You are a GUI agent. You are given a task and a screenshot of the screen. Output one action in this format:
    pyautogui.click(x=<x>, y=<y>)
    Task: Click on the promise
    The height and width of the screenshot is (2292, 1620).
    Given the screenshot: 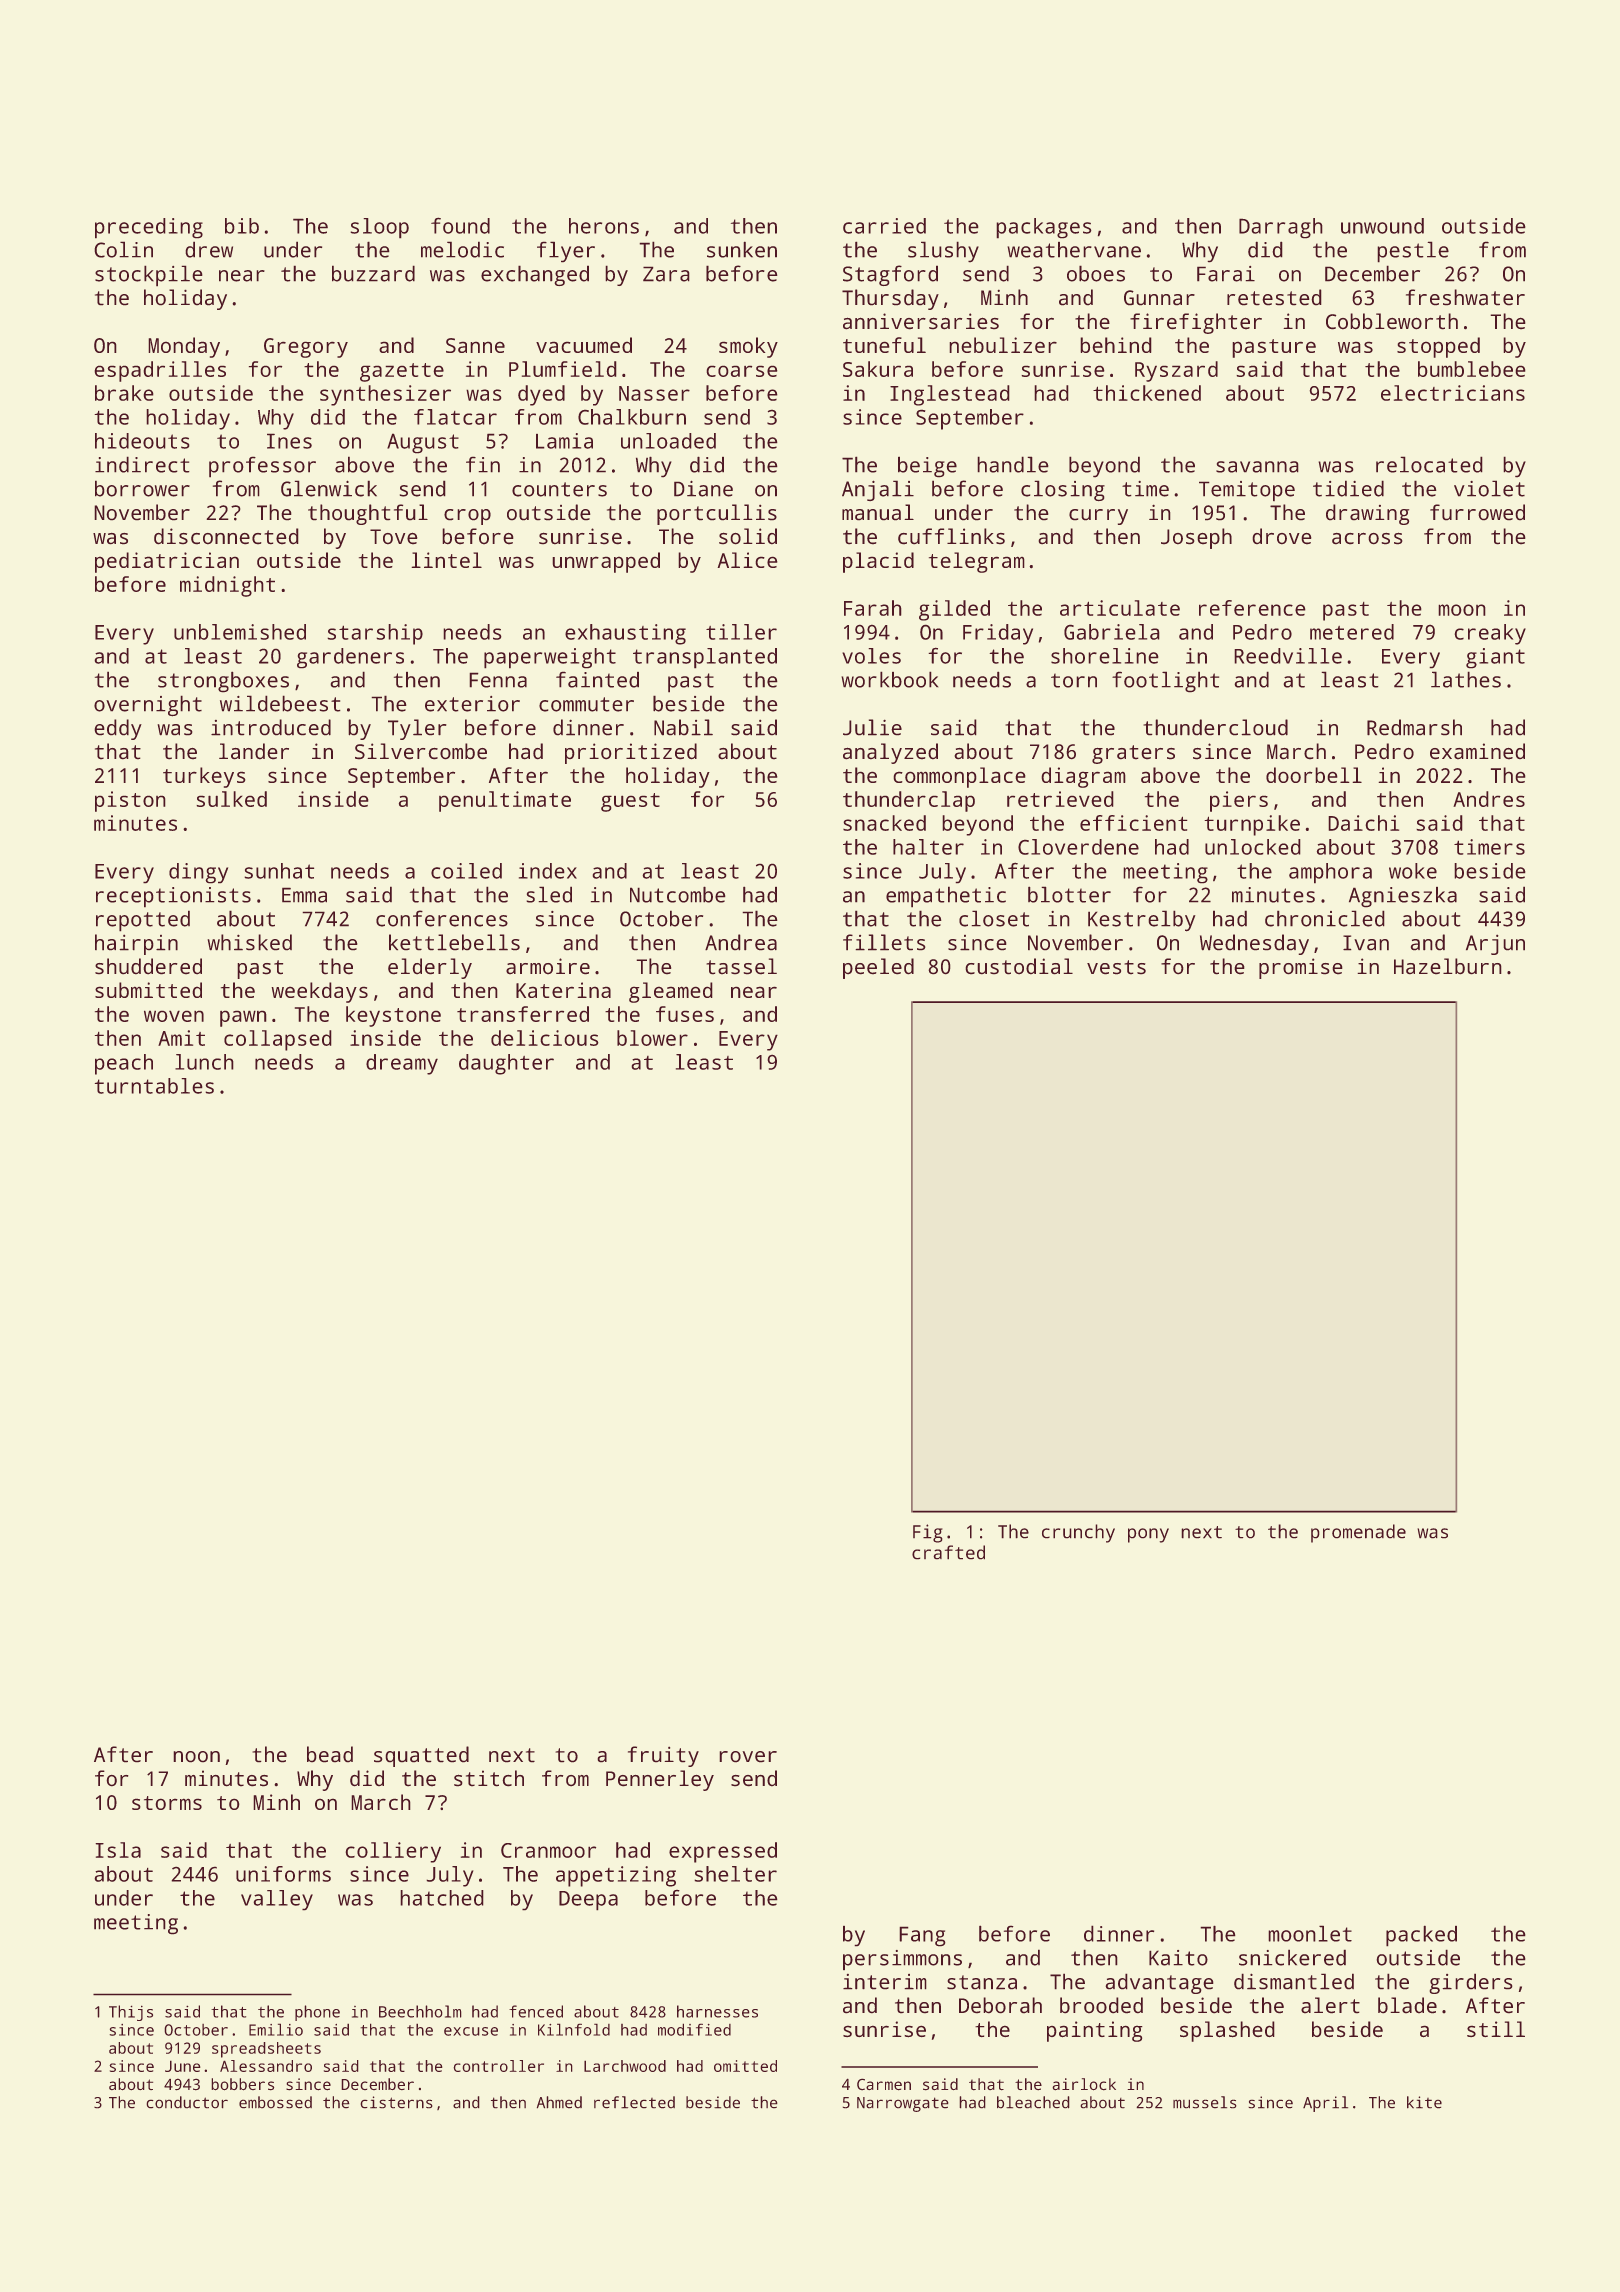 What is the action you would take?
    pyautogui.click(x=1301, y=968)
